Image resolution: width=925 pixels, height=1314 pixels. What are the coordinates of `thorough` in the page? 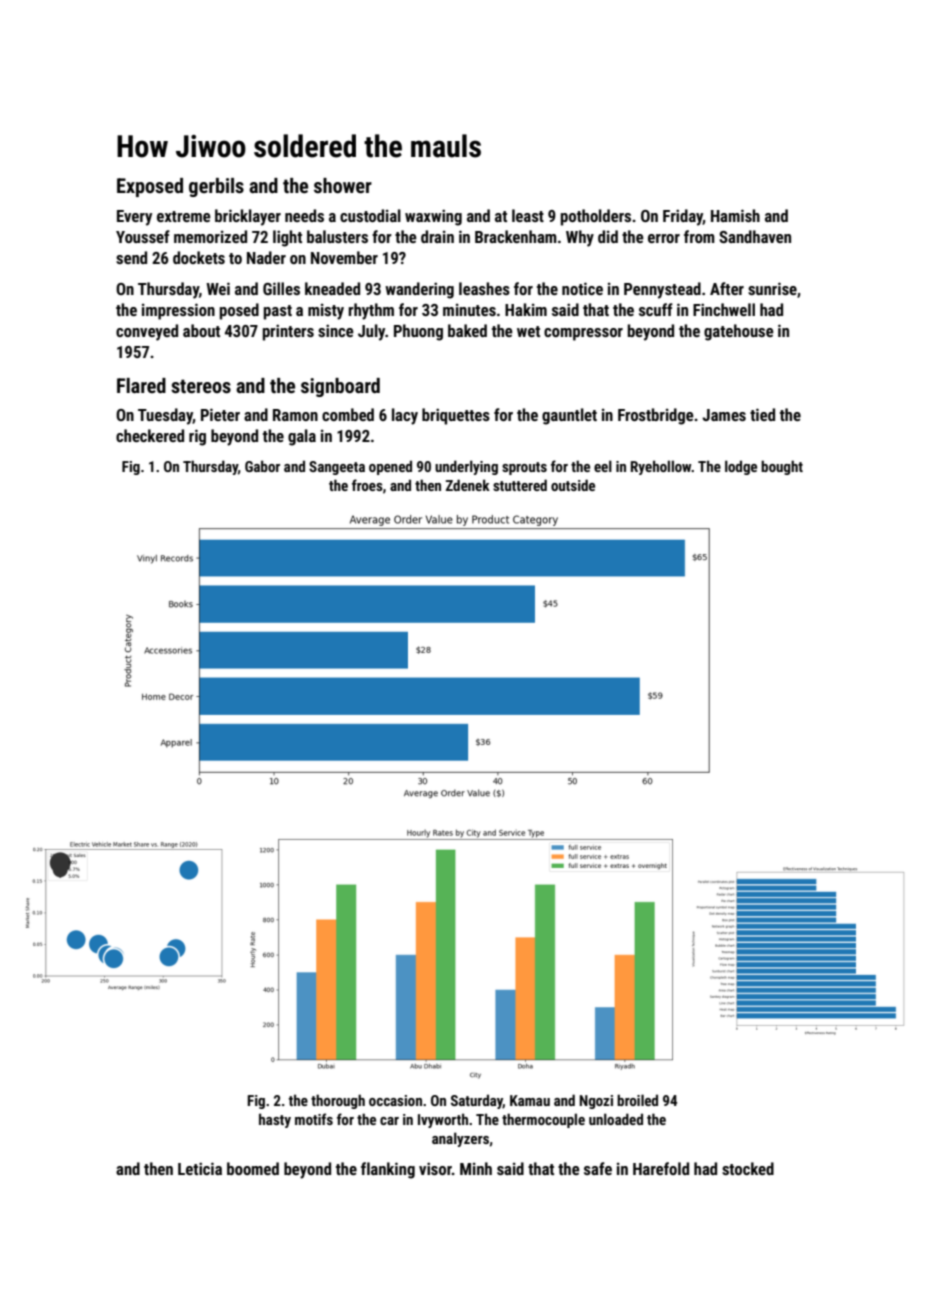 It's located at (338, 1101).
